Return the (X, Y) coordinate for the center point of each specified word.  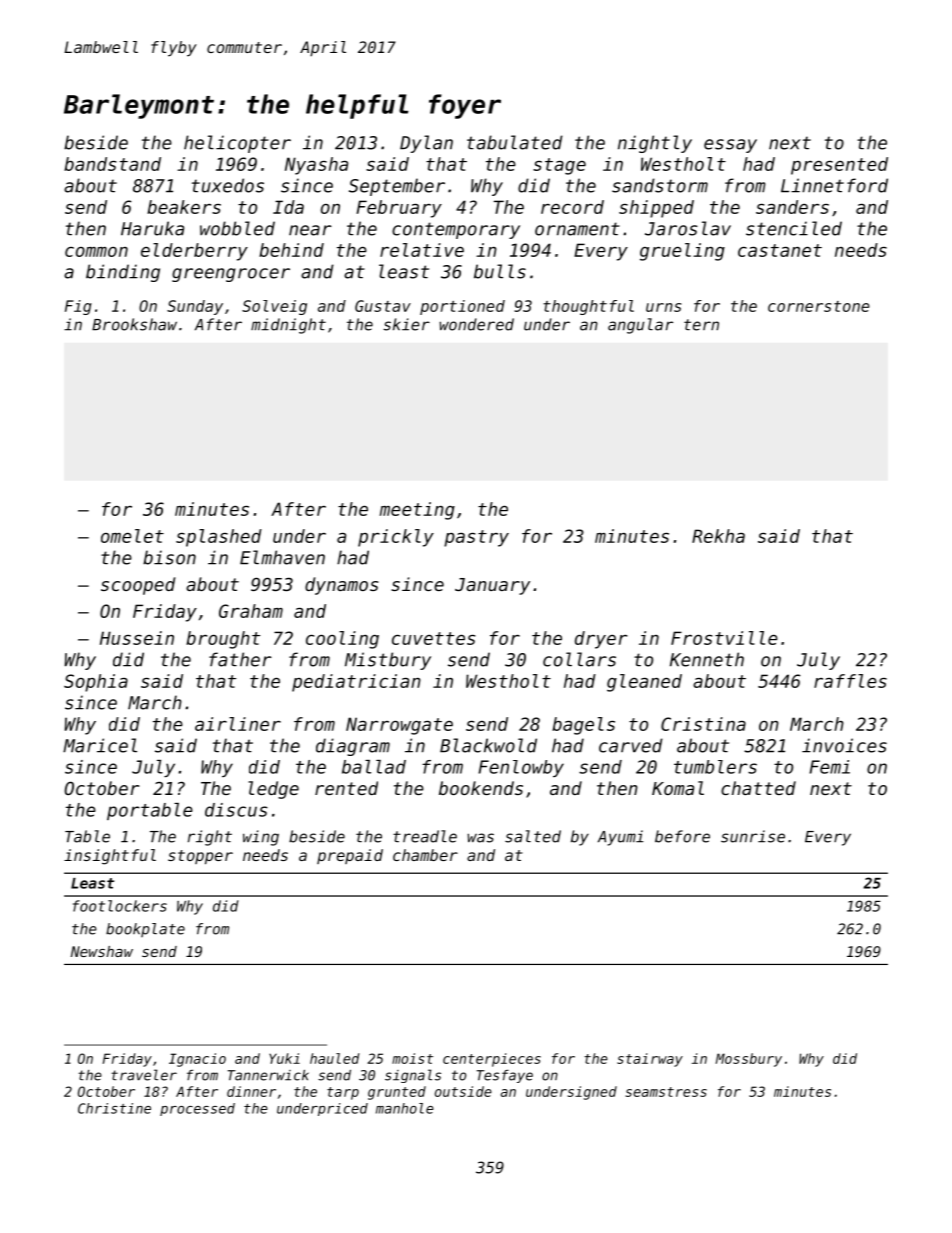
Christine (114, 1108)
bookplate (145, 930)
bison (169, 557)
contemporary (456, 230)
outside (463, 1091)
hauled (335, 1058)
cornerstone (819, 306)
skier (406, 324)
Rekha (718, 536)
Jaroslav (688, 228)
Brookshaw (134, 324)
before (682, 836)
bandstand (112, 164)
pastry (476, 538)
